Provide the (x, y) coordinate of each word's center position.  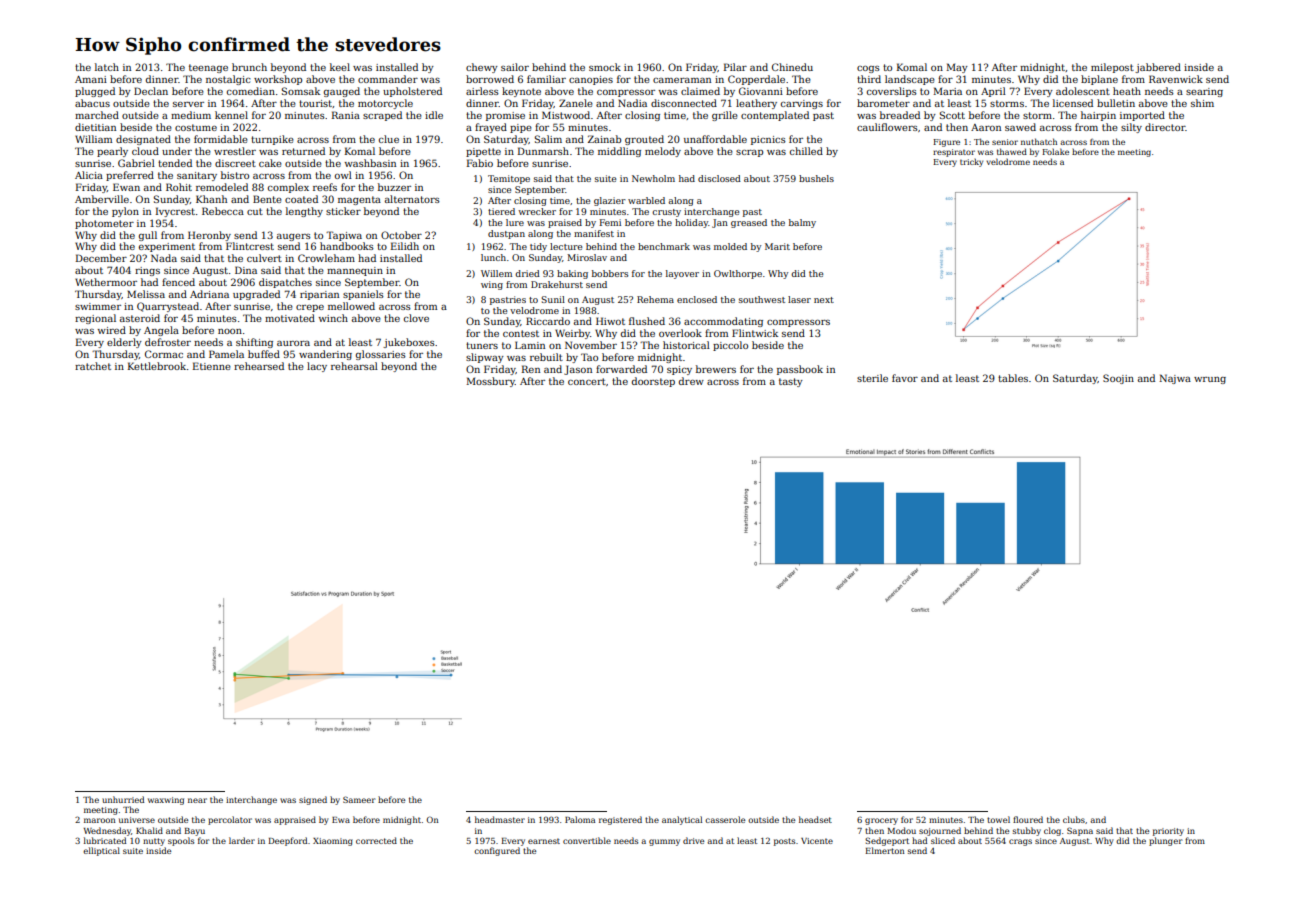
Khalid (149, 830)
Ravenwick (1176, 79)
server (188, 104)
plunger (1165, 841)
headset (815, 819)
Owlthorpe (738, 274)
